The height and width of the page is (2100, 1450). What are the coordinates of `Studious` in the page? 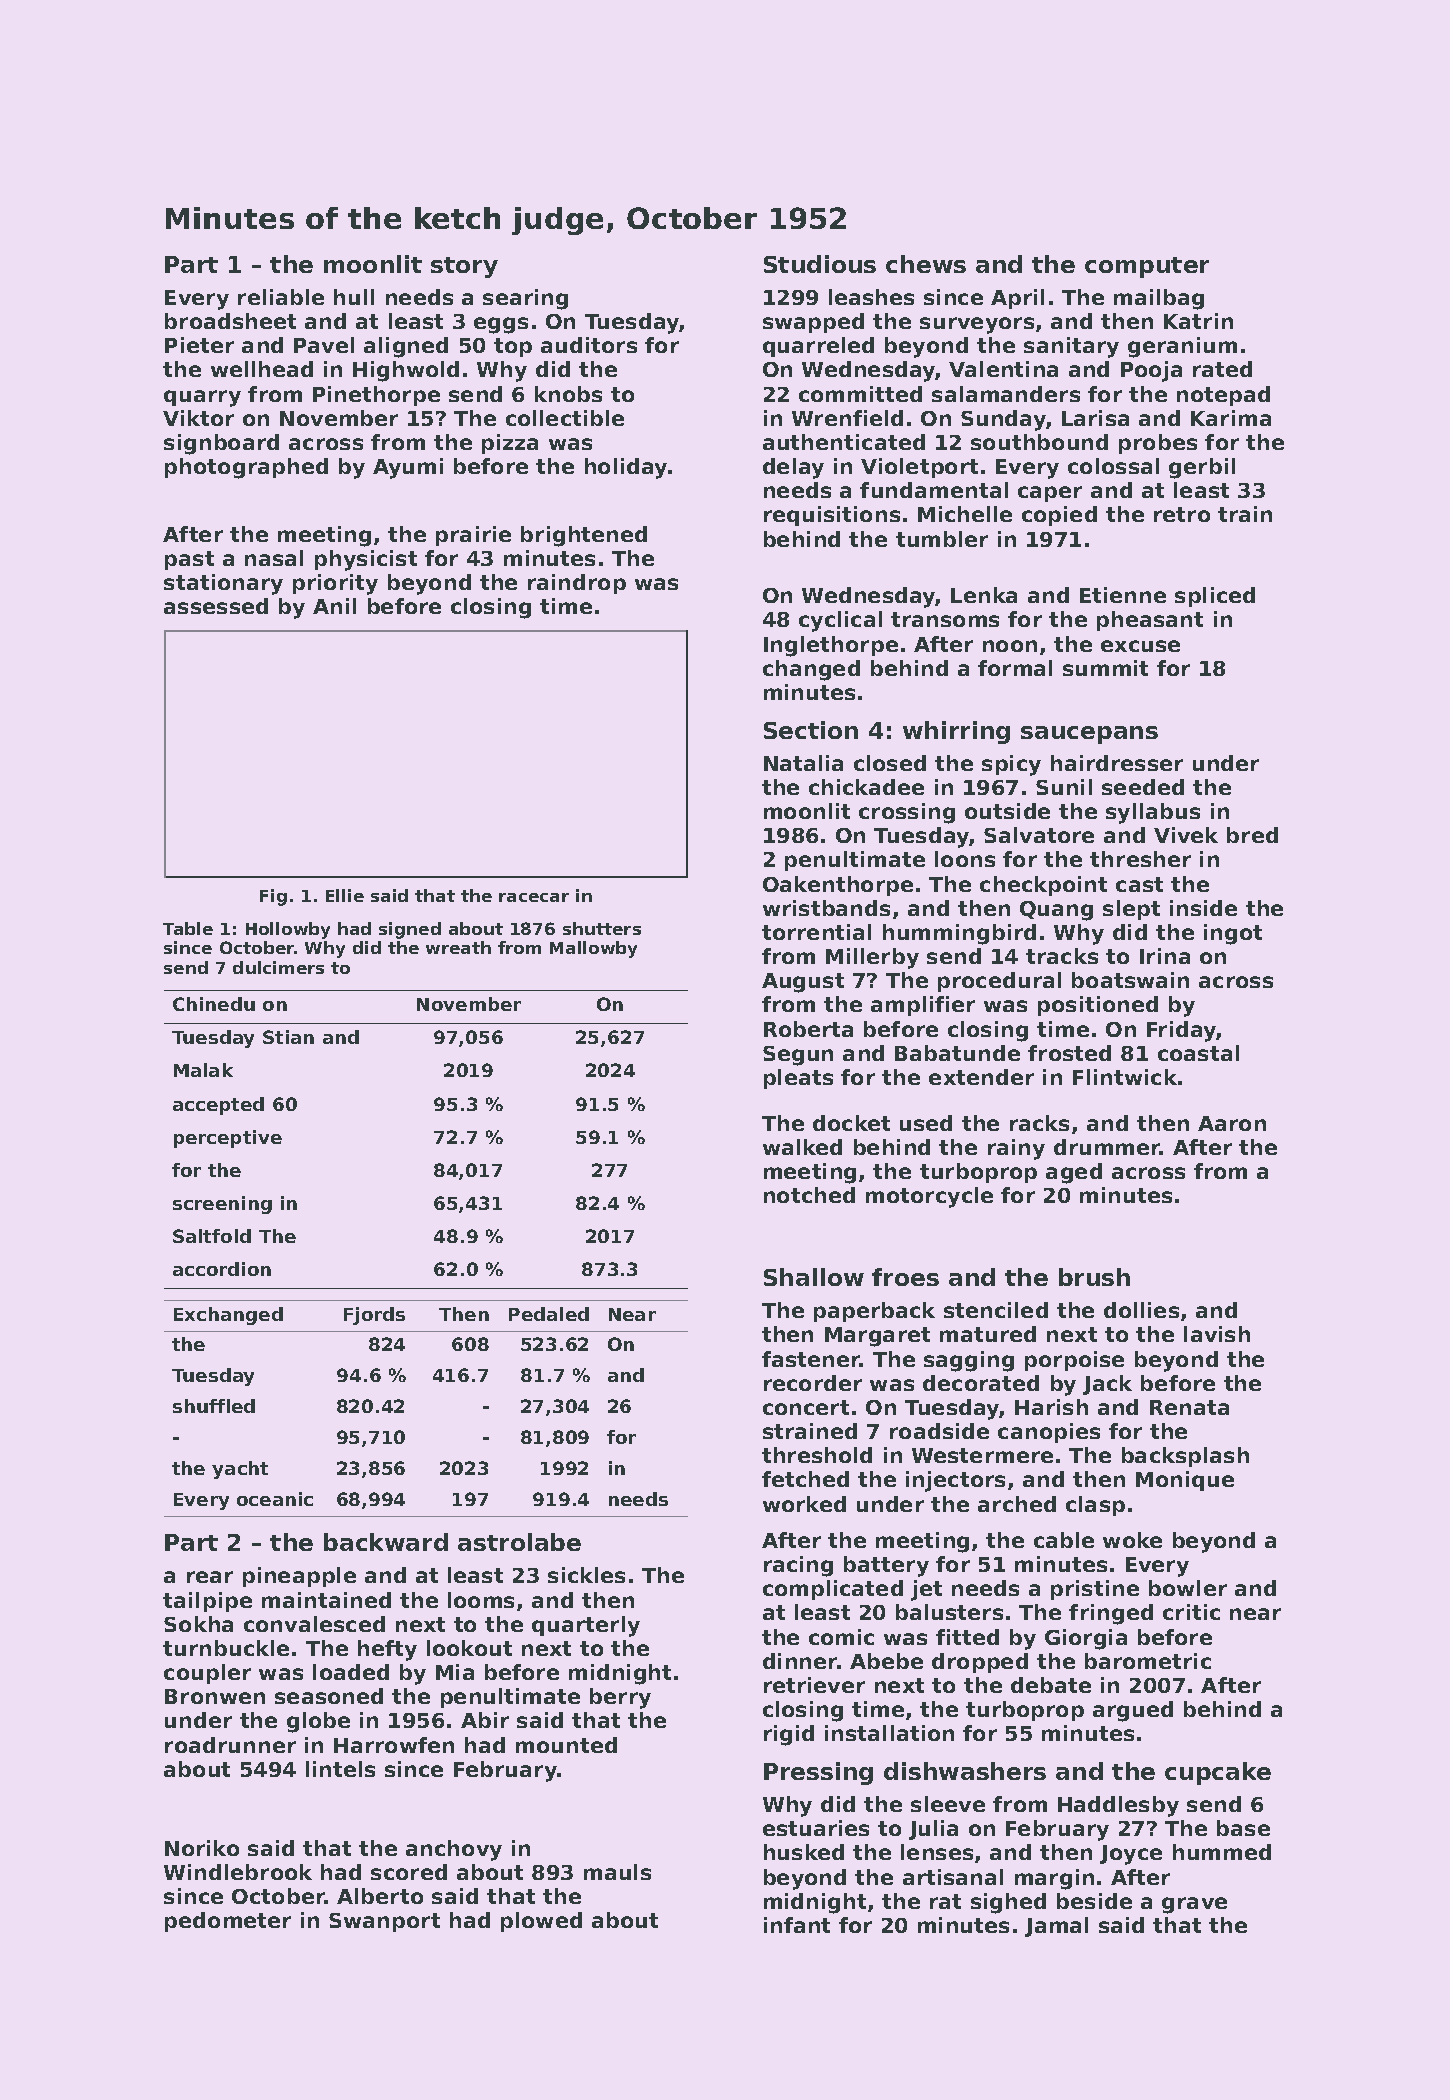 It's located at (820, 264).
